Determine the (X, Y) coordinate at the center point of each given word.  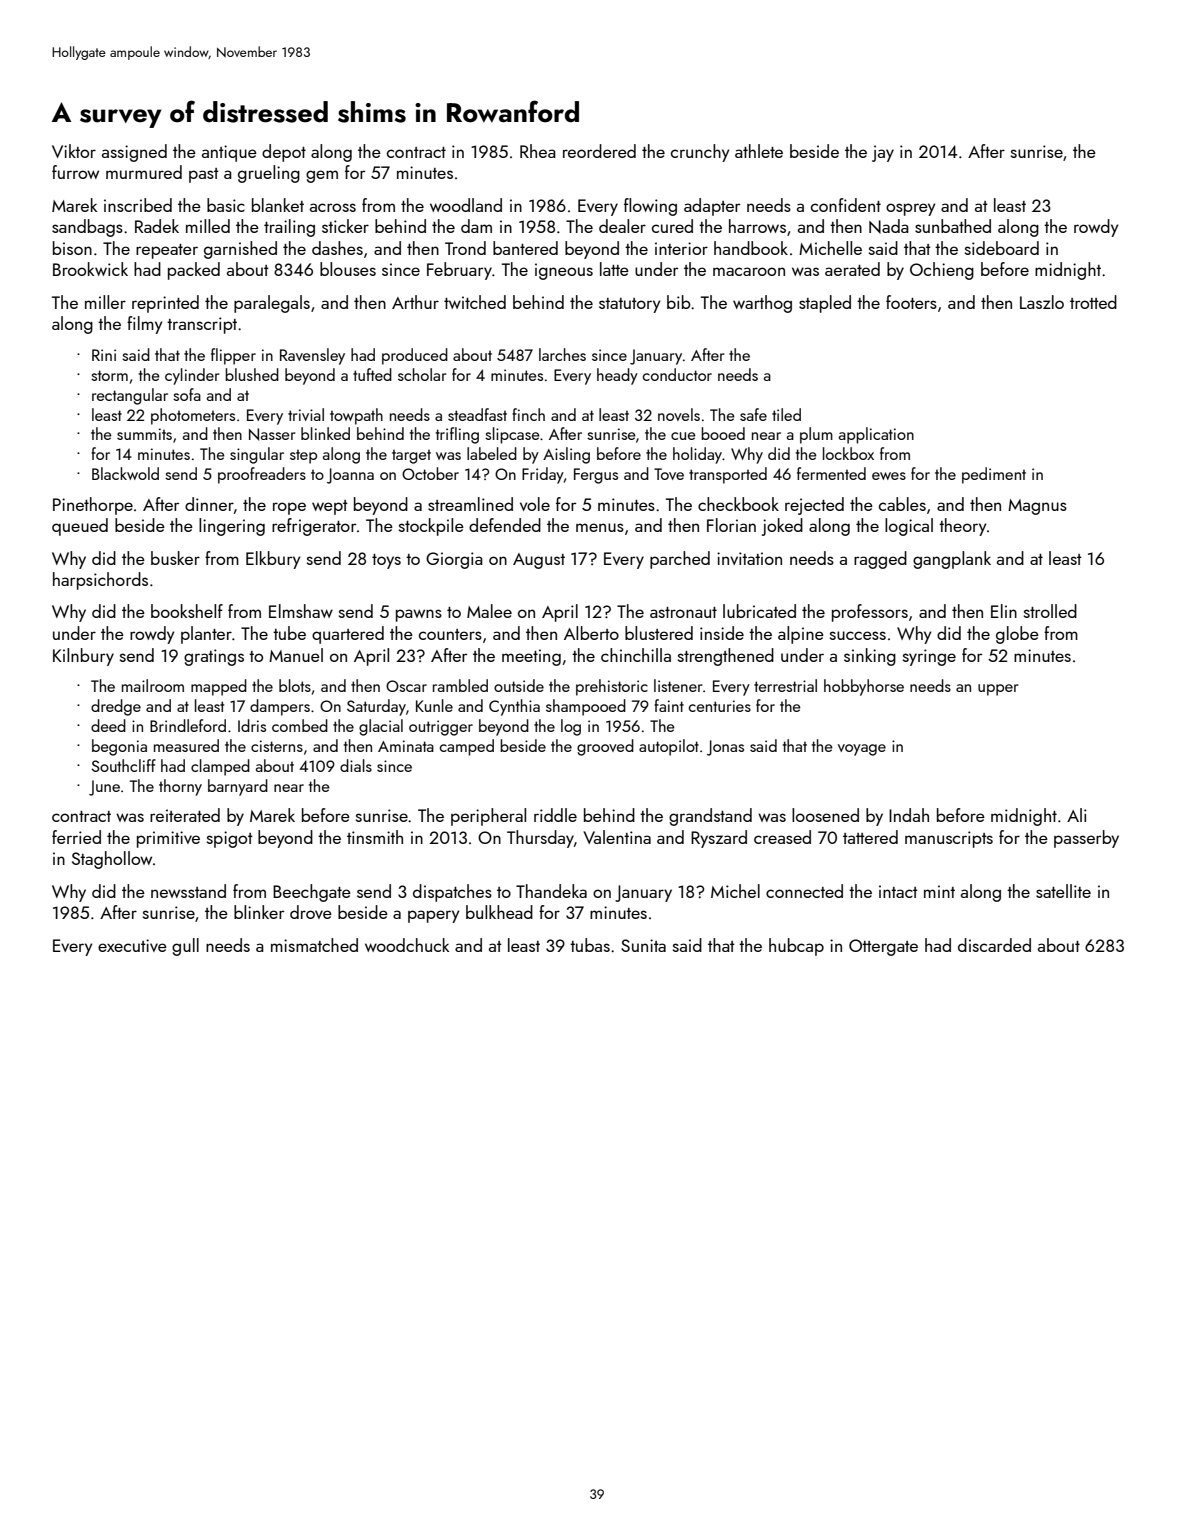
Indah (909, 815)
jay (883, 153)
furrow (75, 172)
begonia (119, 747)
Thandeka (551, 891)
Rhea (538, 151)
